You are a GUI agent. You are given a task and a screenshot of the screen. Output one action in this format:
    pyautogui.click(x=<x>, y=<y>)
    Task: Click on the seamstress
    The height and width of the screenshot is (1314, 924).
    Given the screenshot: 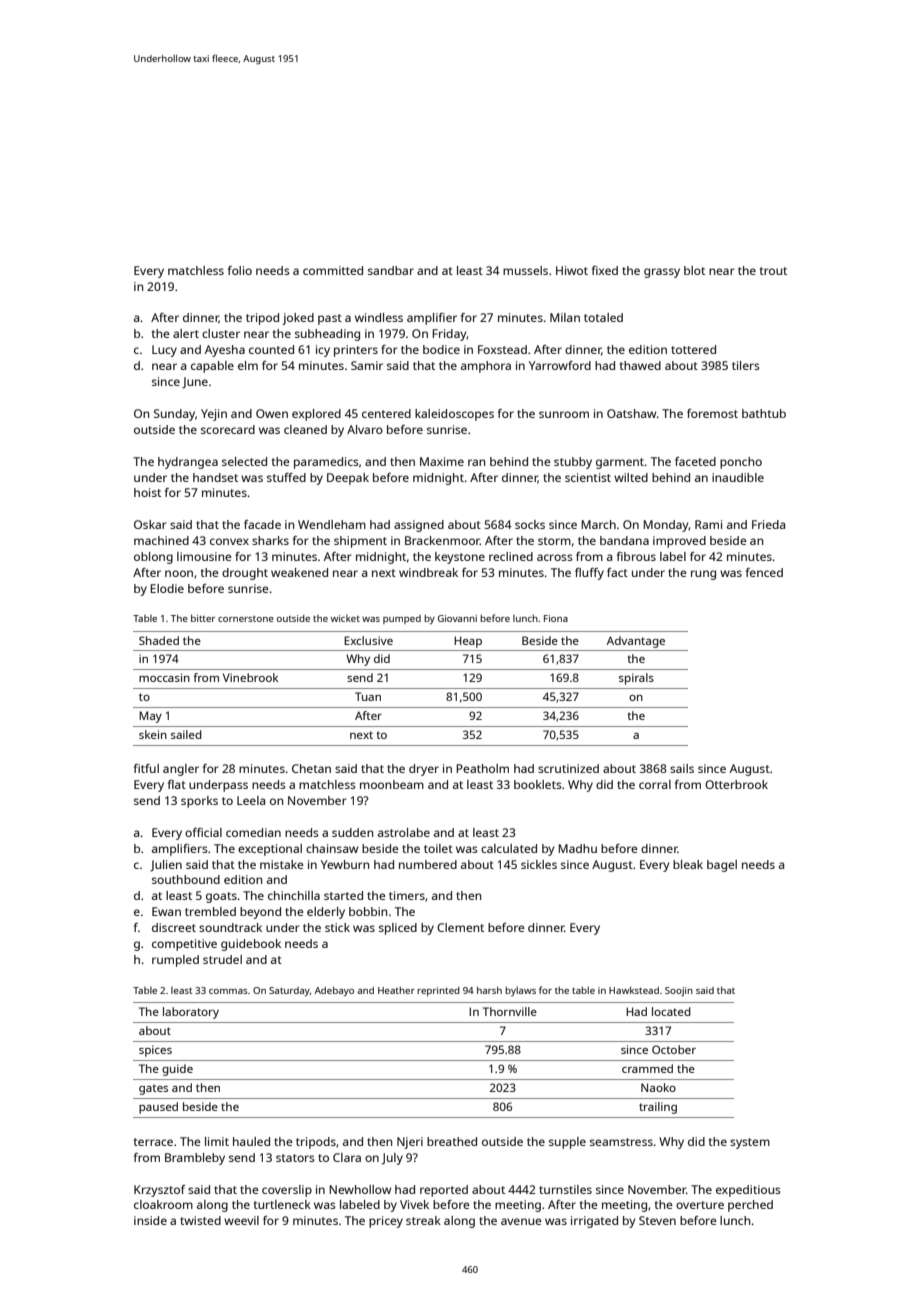 What is the action you would take?
    pyautogui.click(x=621, y=1142)
